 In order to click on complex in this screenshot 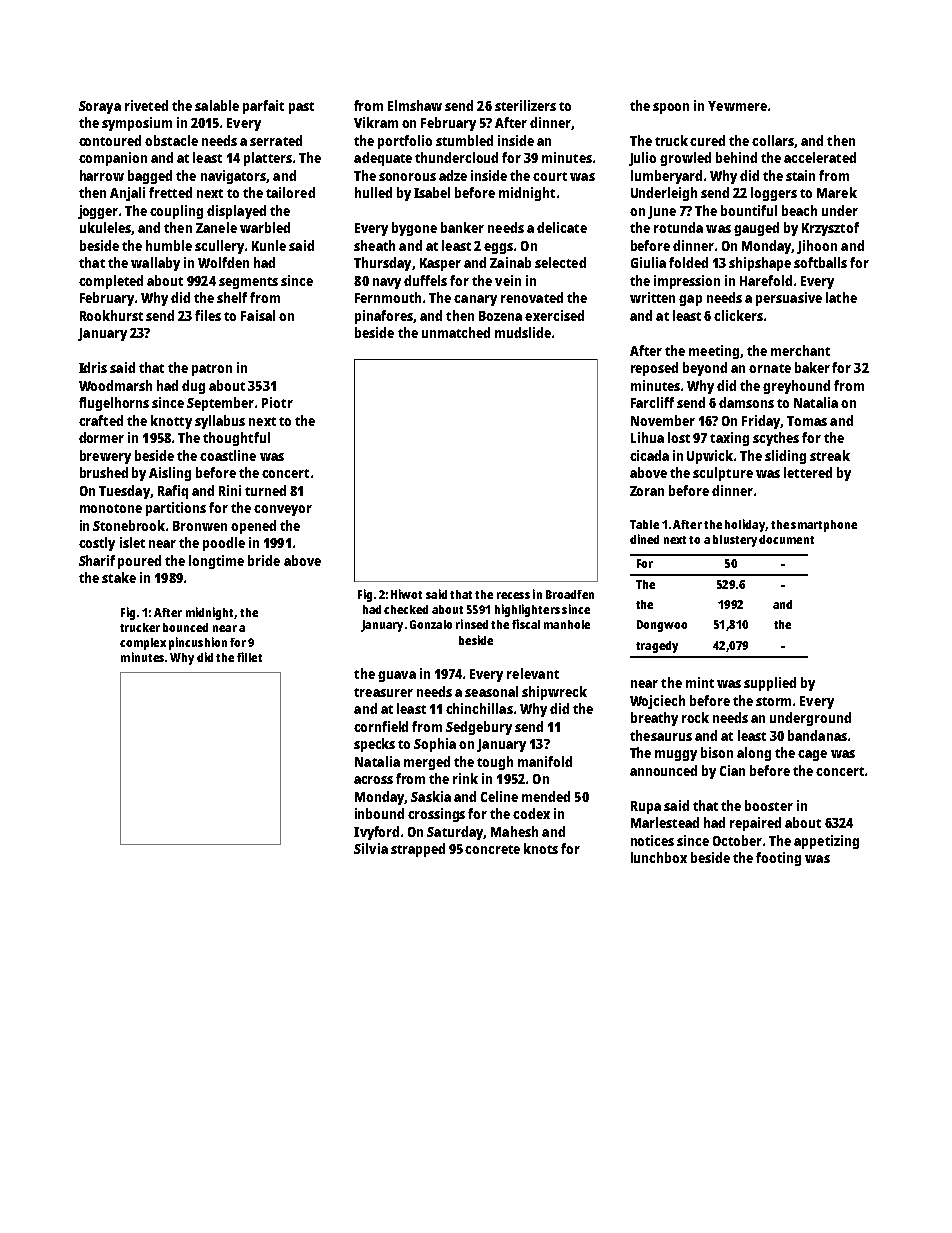, I will do `click(143, 644)`.
